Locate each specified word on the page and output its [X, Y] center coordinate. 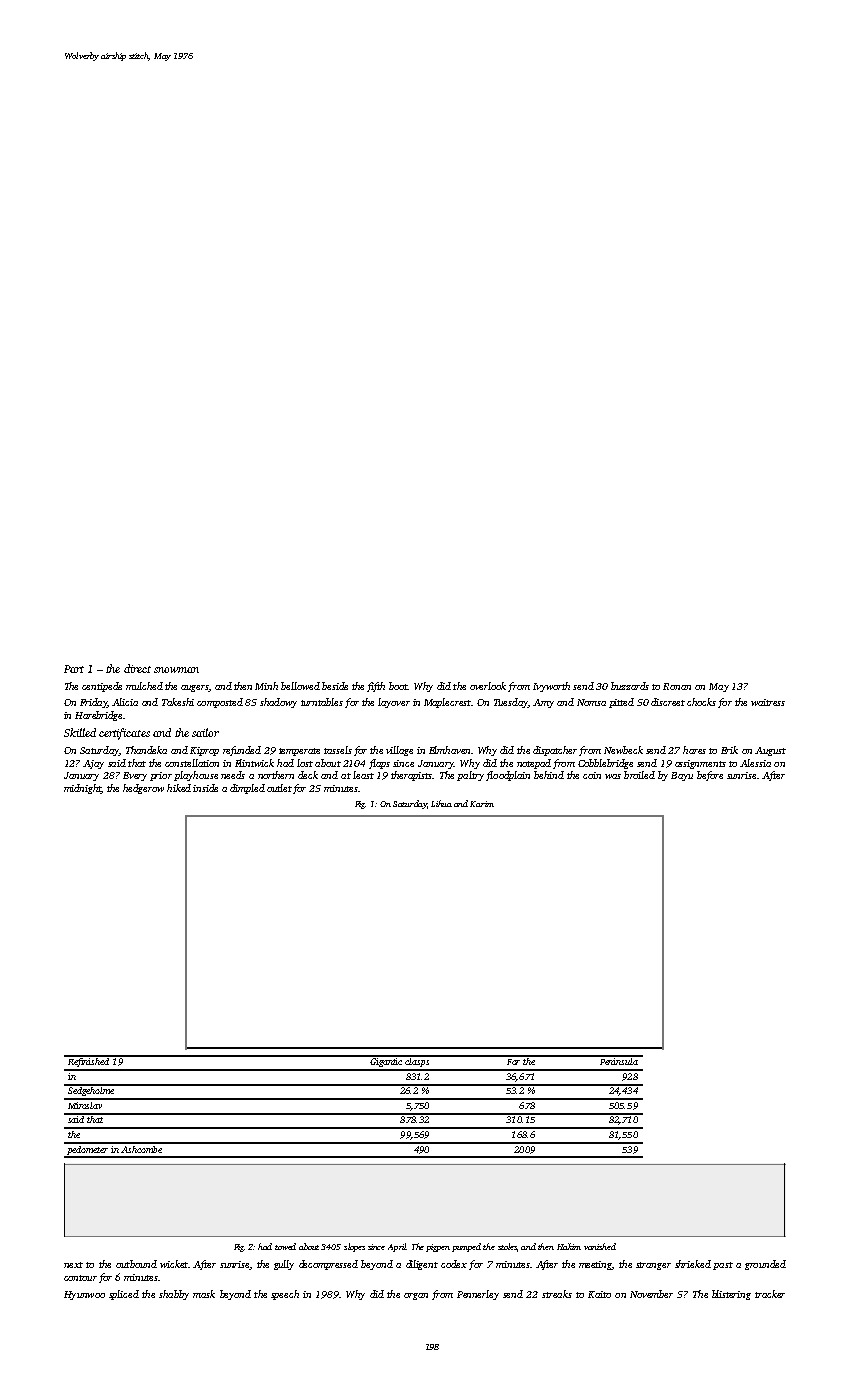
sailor [205, 732]
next [73, 1265]
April [397, 1247]
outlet [279, 788]
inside [205, 788]
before [710, 776]
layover [394, 703]
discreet [668, 702]
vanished [600, 1246]
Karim [482, 804]
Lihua [441, 803]
